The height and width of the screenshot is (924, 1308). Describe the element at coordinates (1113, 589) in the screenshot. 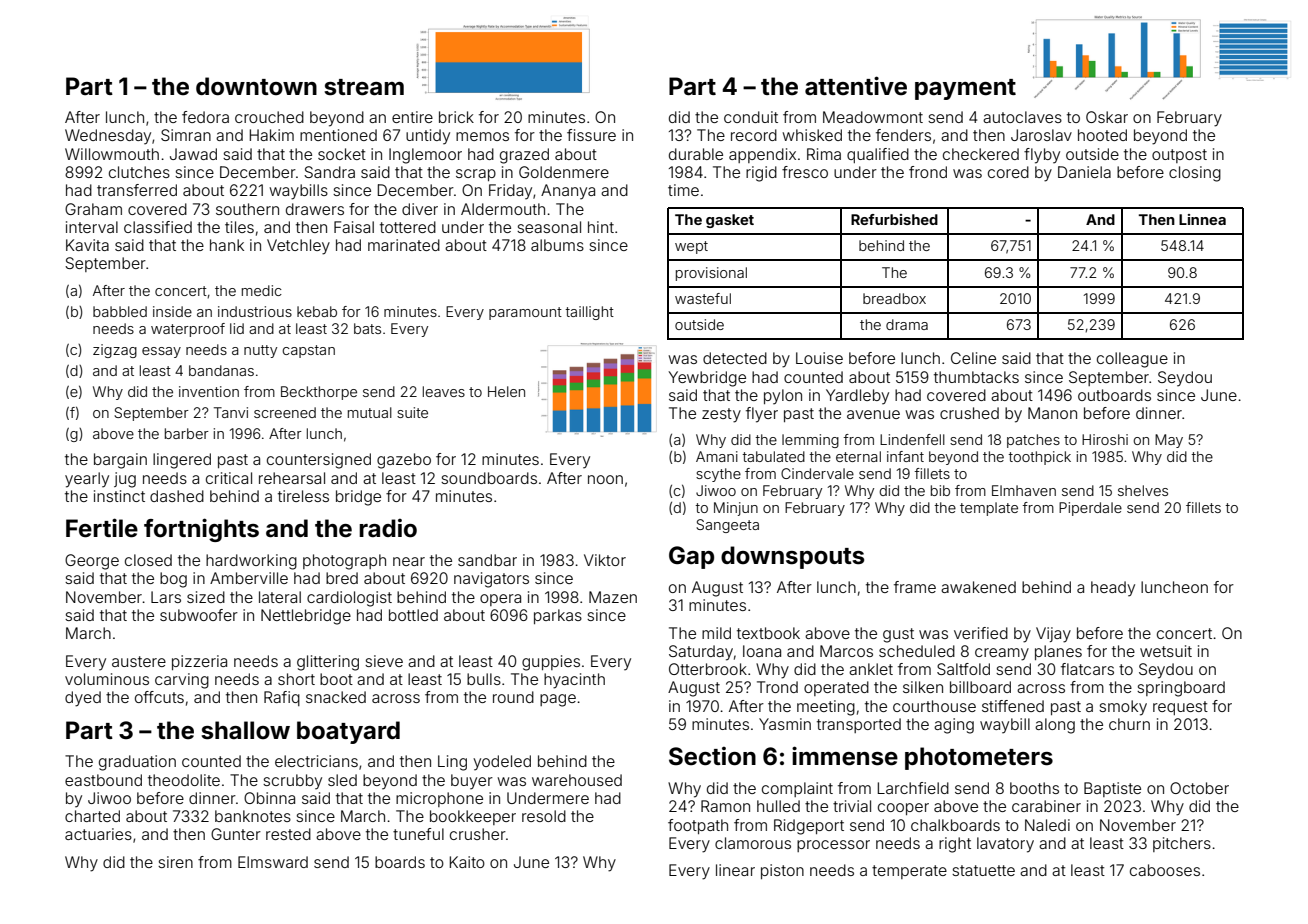

I see `heady` at that location.
